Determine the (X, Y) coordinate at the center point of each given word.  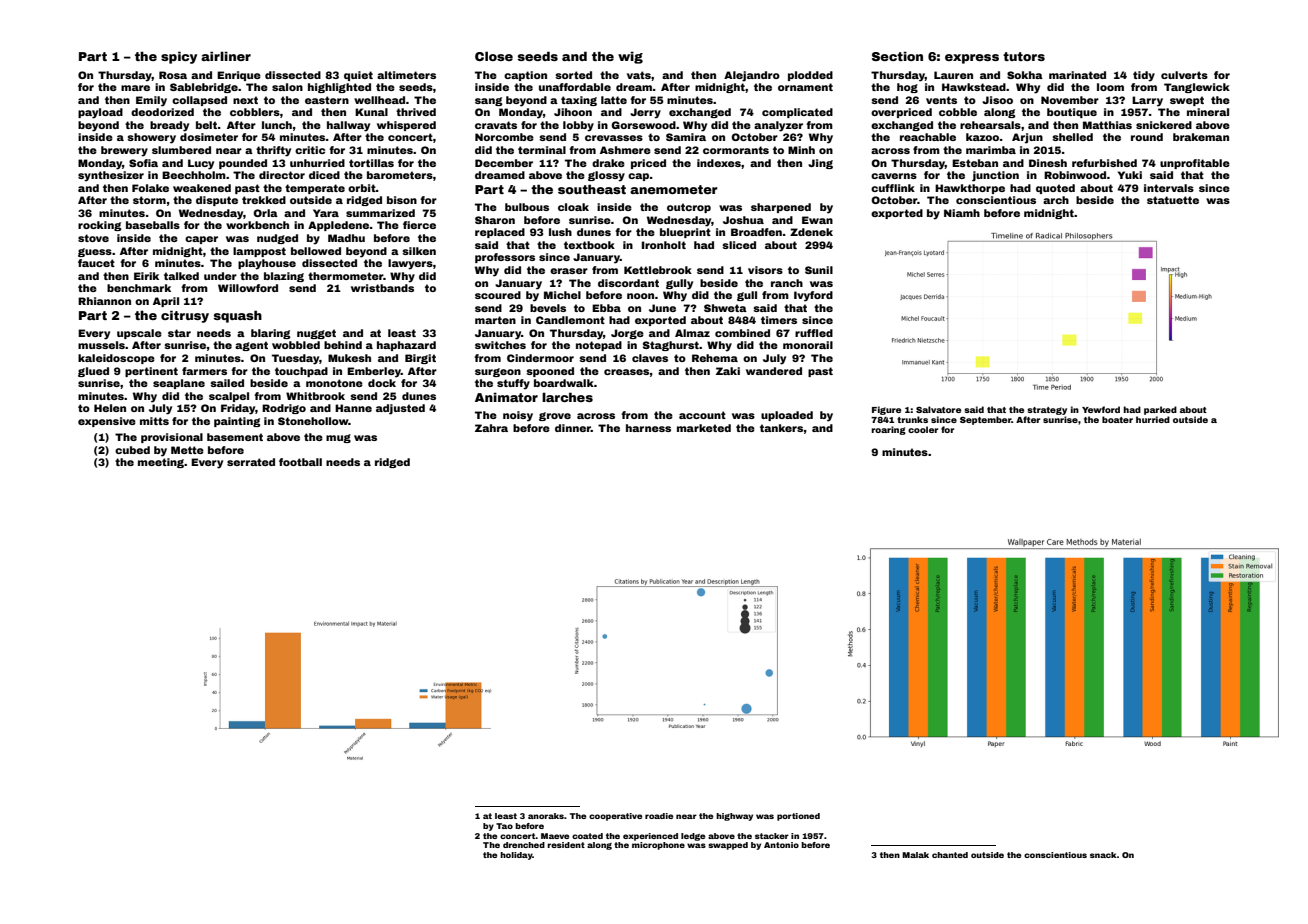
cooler (923, 429)
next (245, 100)
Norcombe (504, 137)
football (300, 462)
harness (648, 428)
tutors (1024, 56)
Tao (504, 826)
